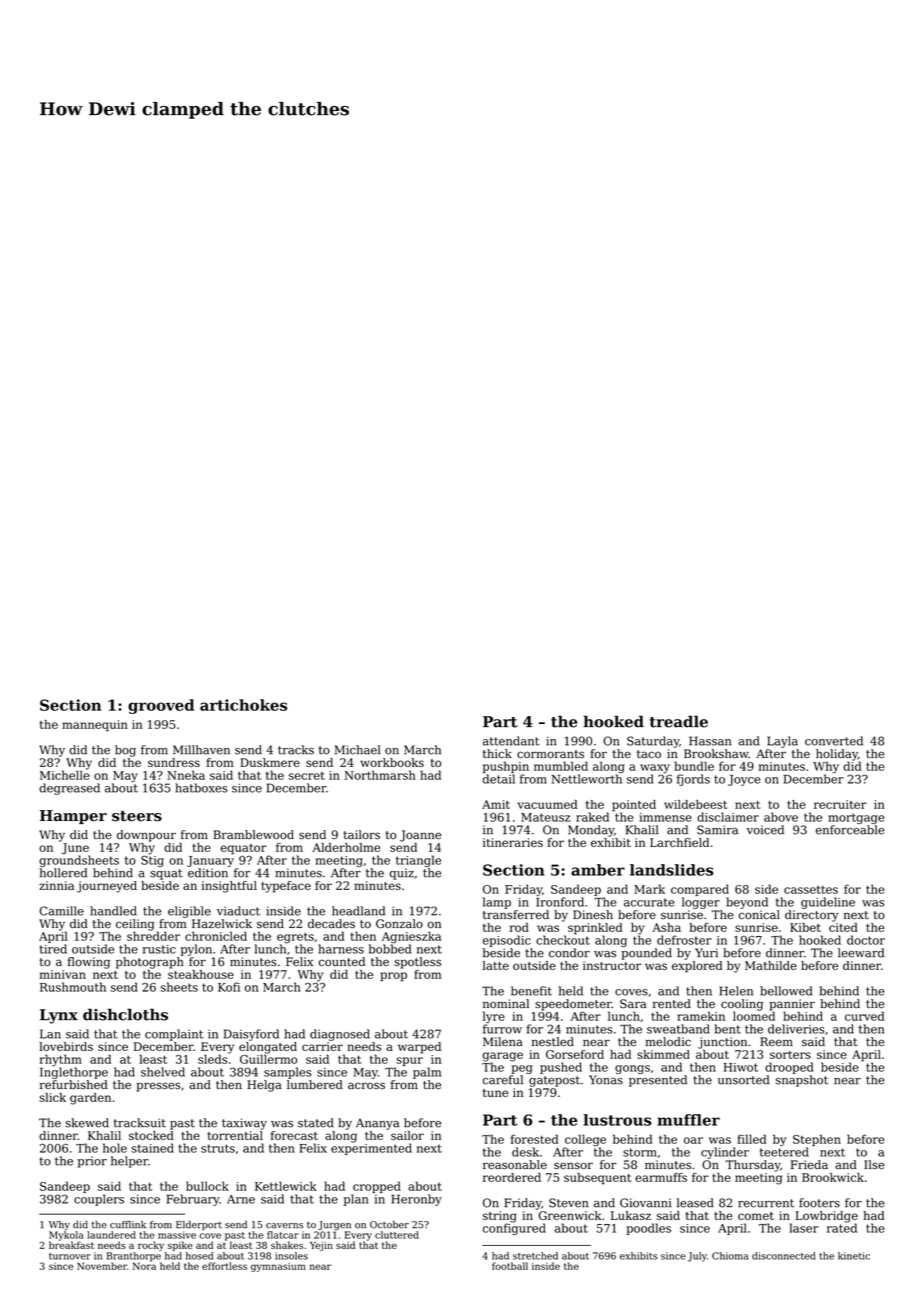 This image has height=1308, width=924. Describe the element at coordinates (679, 721) in the image. I see `treadle` at that location.
